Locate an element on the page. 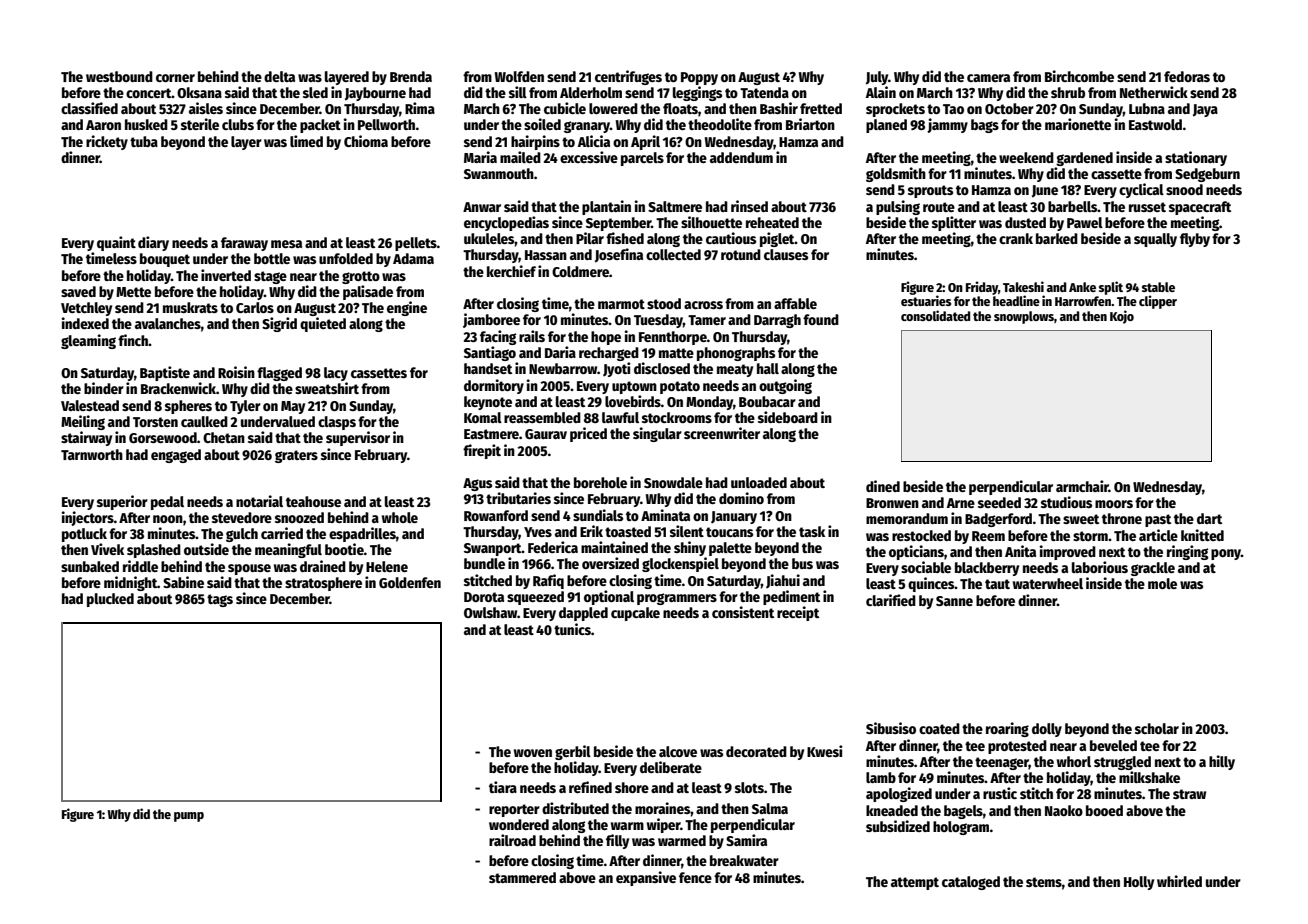  Chetan is located at coordinates (224, 437).
